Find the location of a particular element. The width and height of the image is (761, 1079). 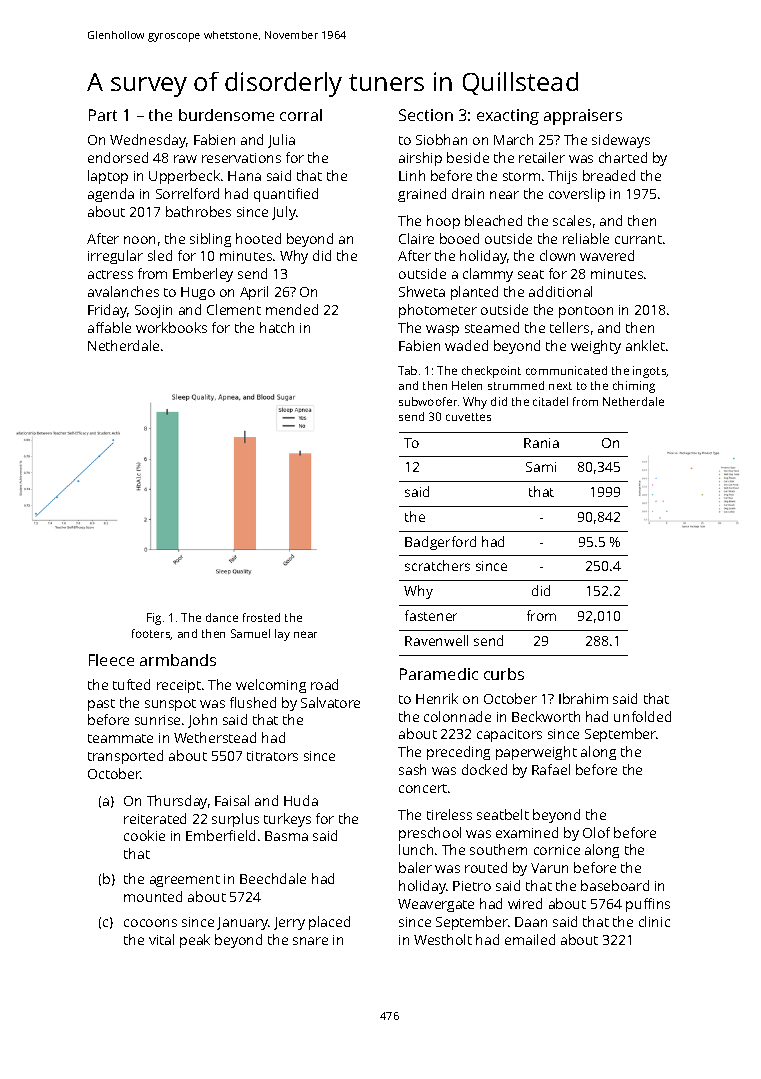

Rania is located at coordinates (541, 443).
